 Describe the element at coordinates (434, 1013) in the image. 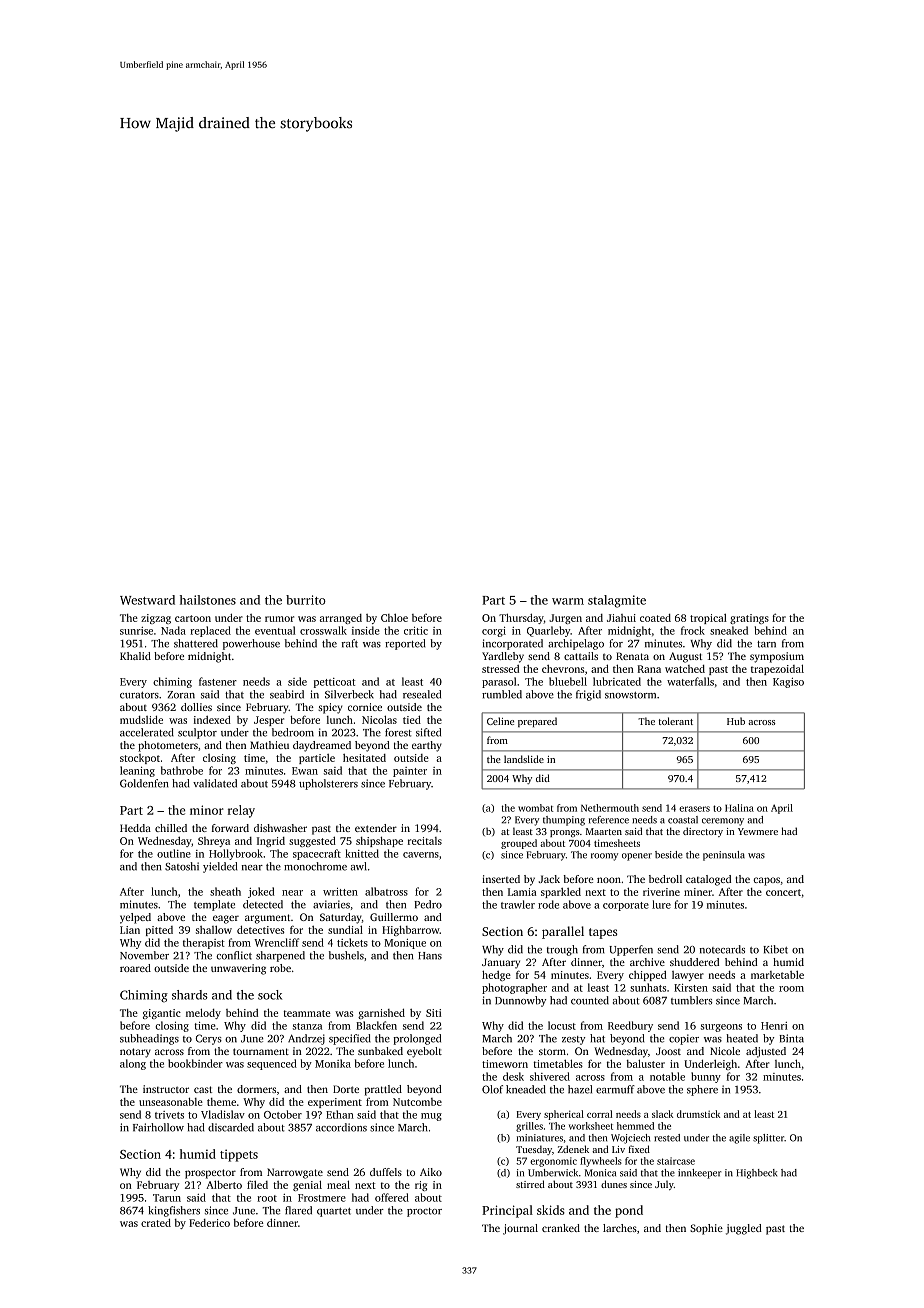

I see `Siti` at that location.
